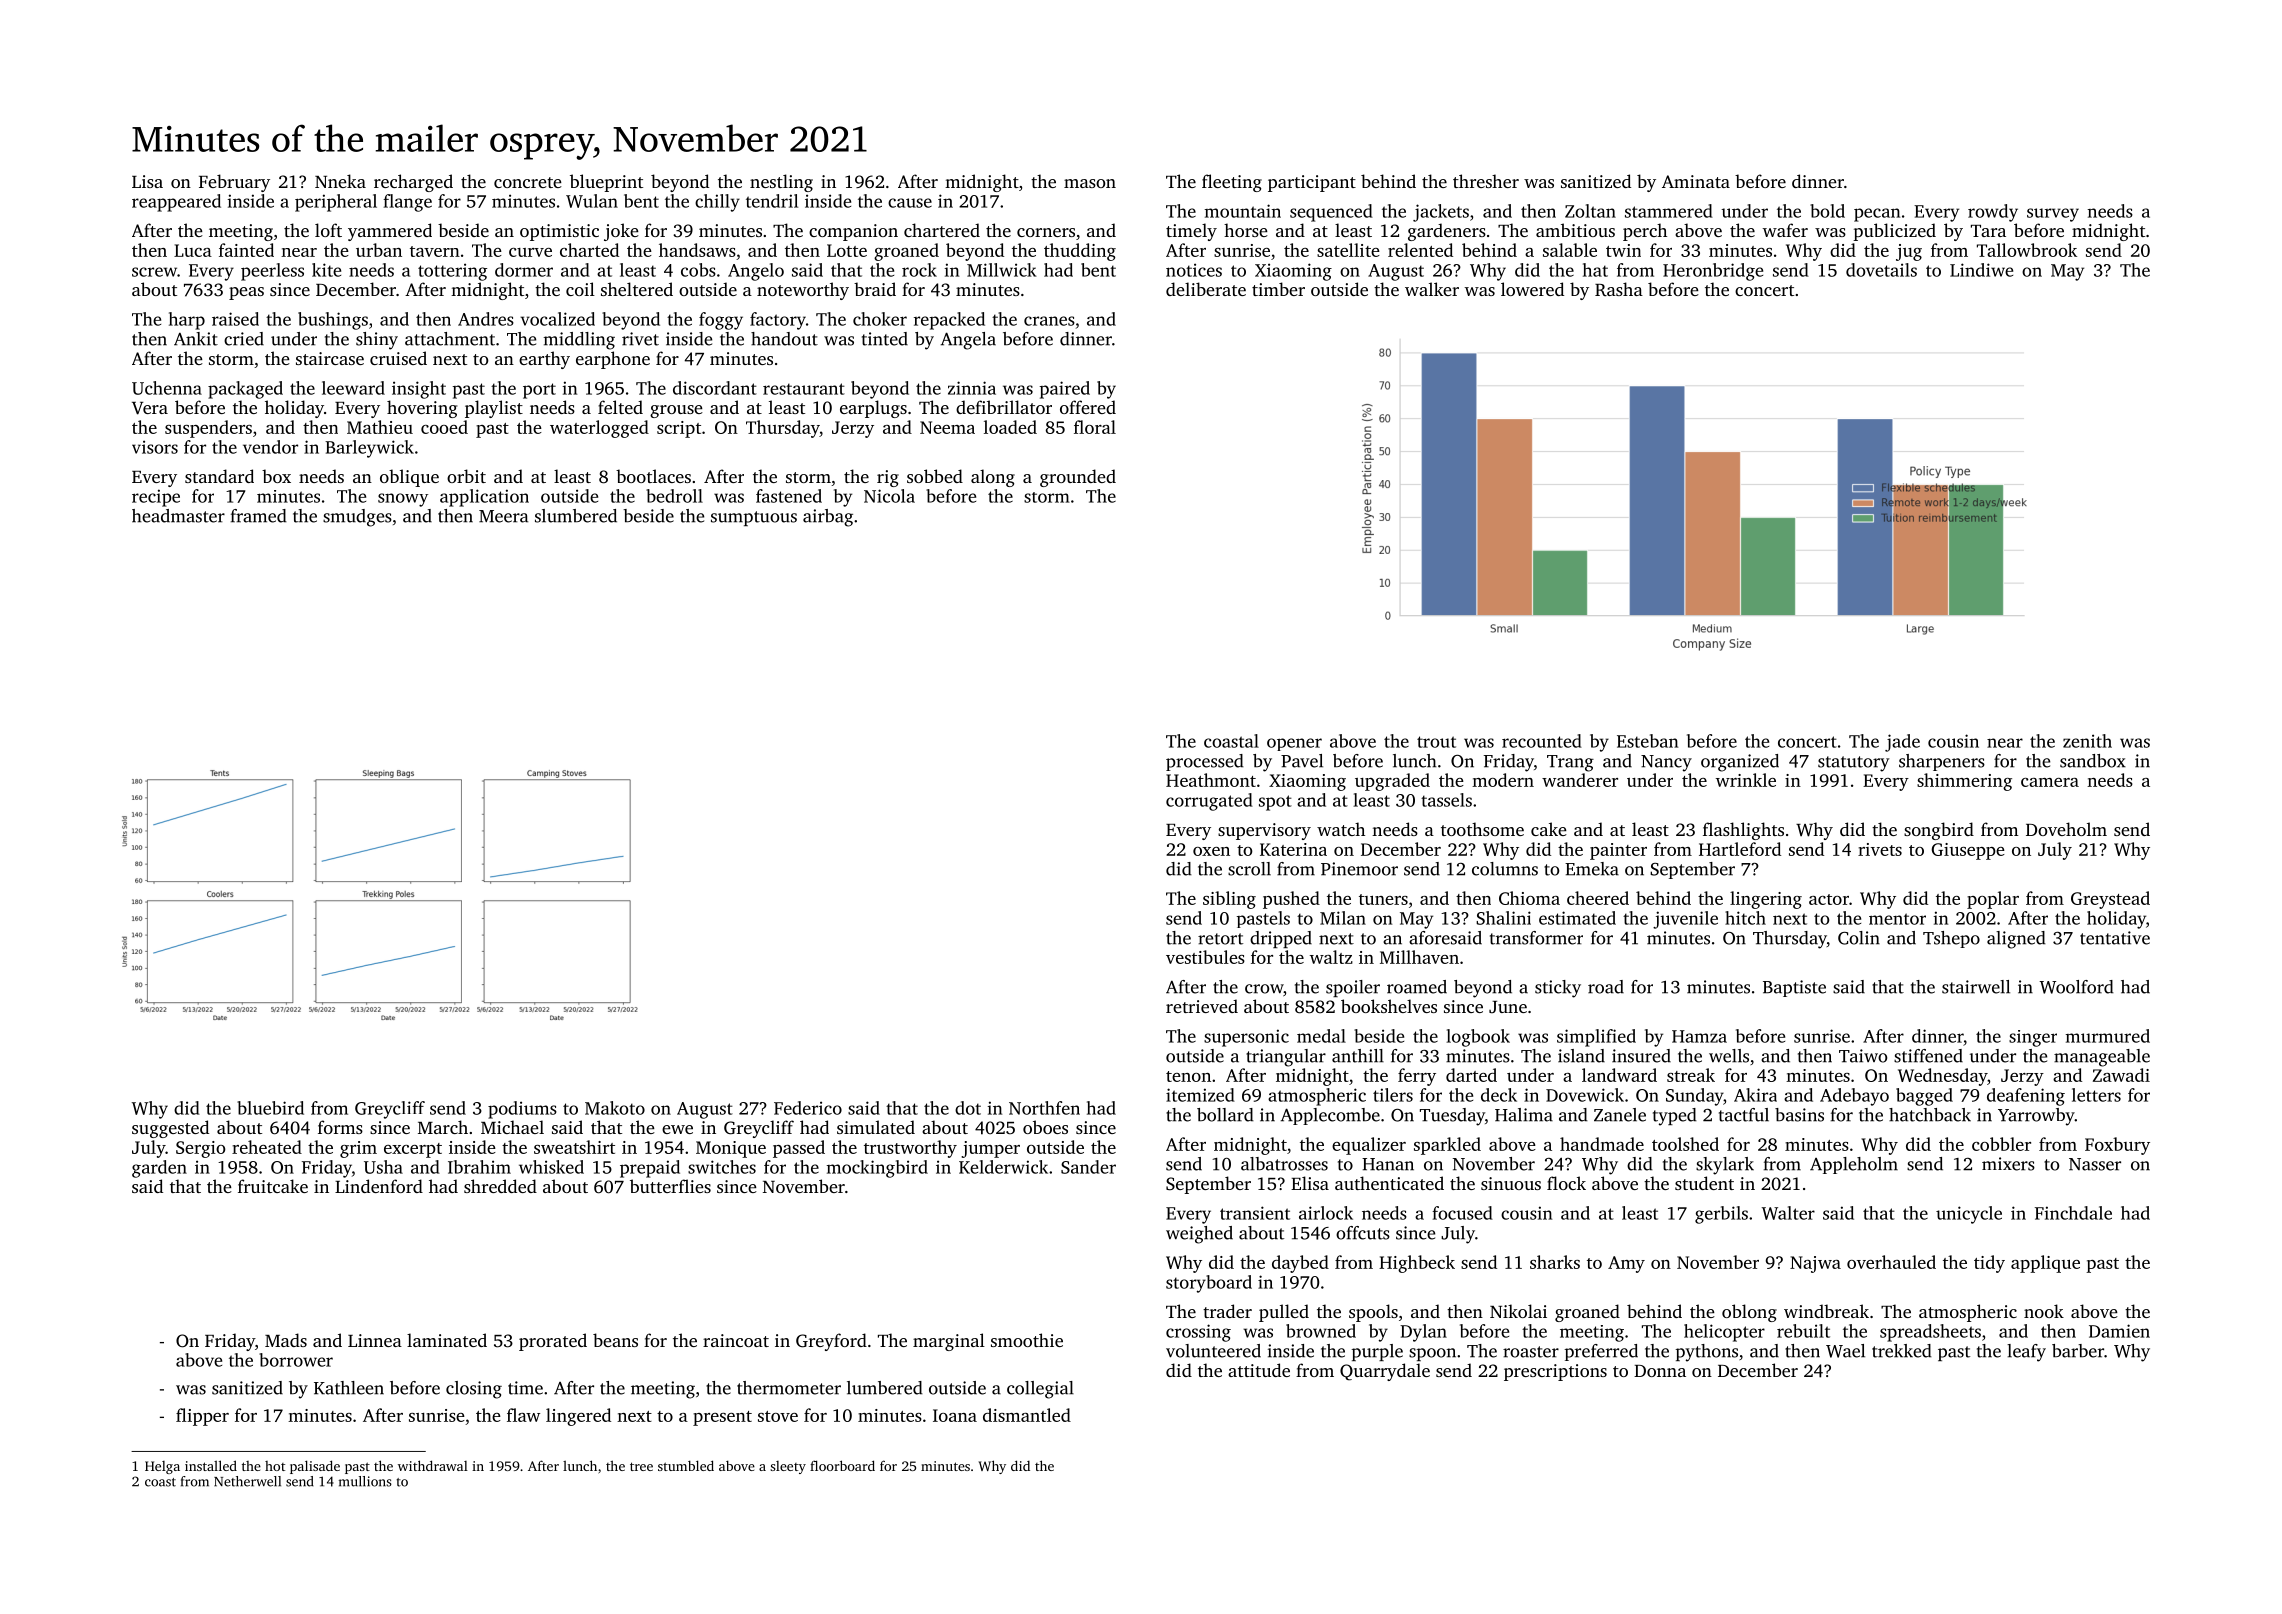 The width and height of the screenshot is (2282, 1614). What do you see at coordinates (1095, 427) in the screenshot?
I see `floral` at bounding box center [1095, 427].
